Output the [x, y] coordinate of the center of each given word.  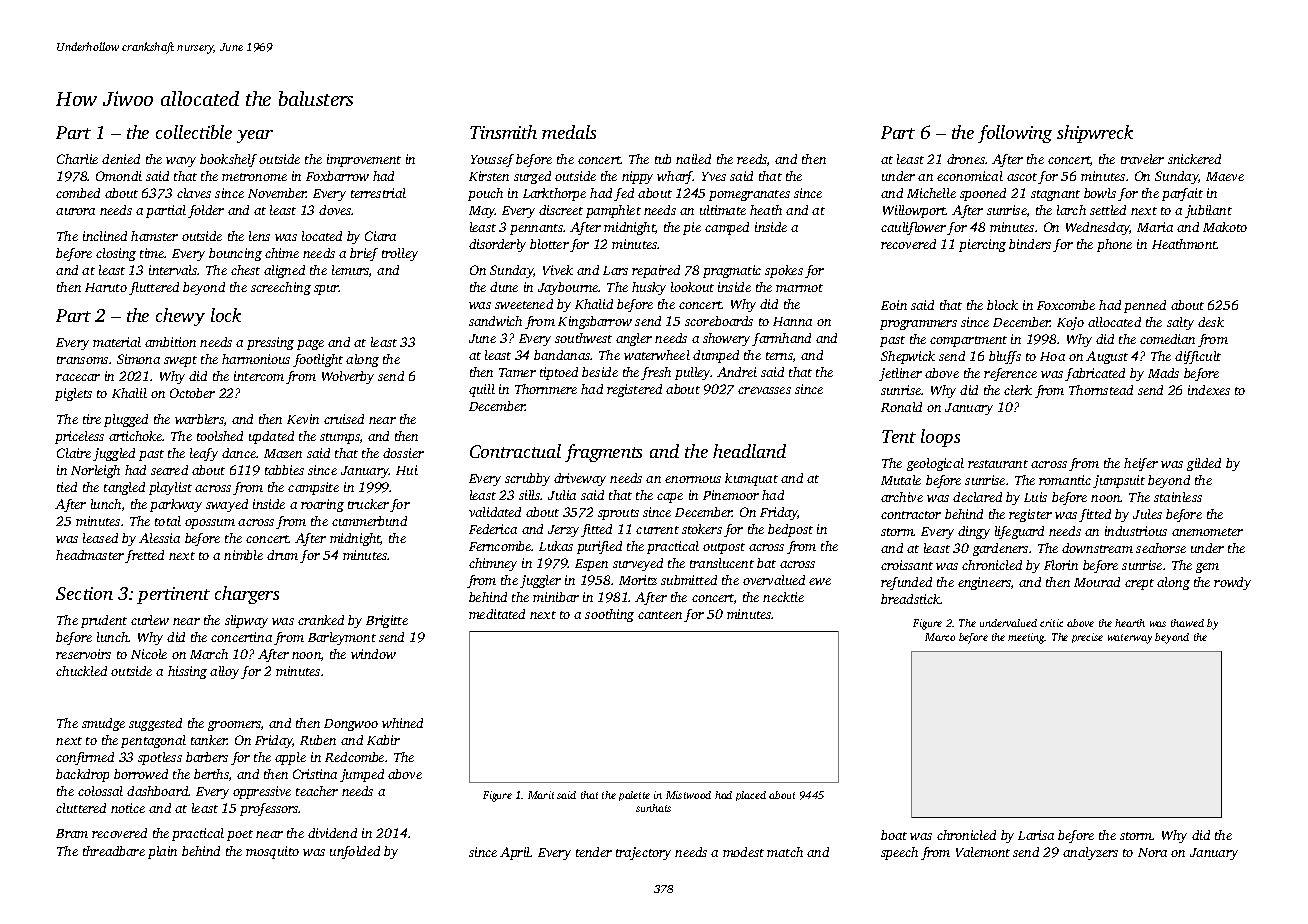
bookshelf [228, 160]
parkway [176, 505]
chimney [493, 564]
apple [290, 758]
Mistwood [688, 795]
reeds [752, 159]
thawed [1187, 623]
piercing [982, 245]
